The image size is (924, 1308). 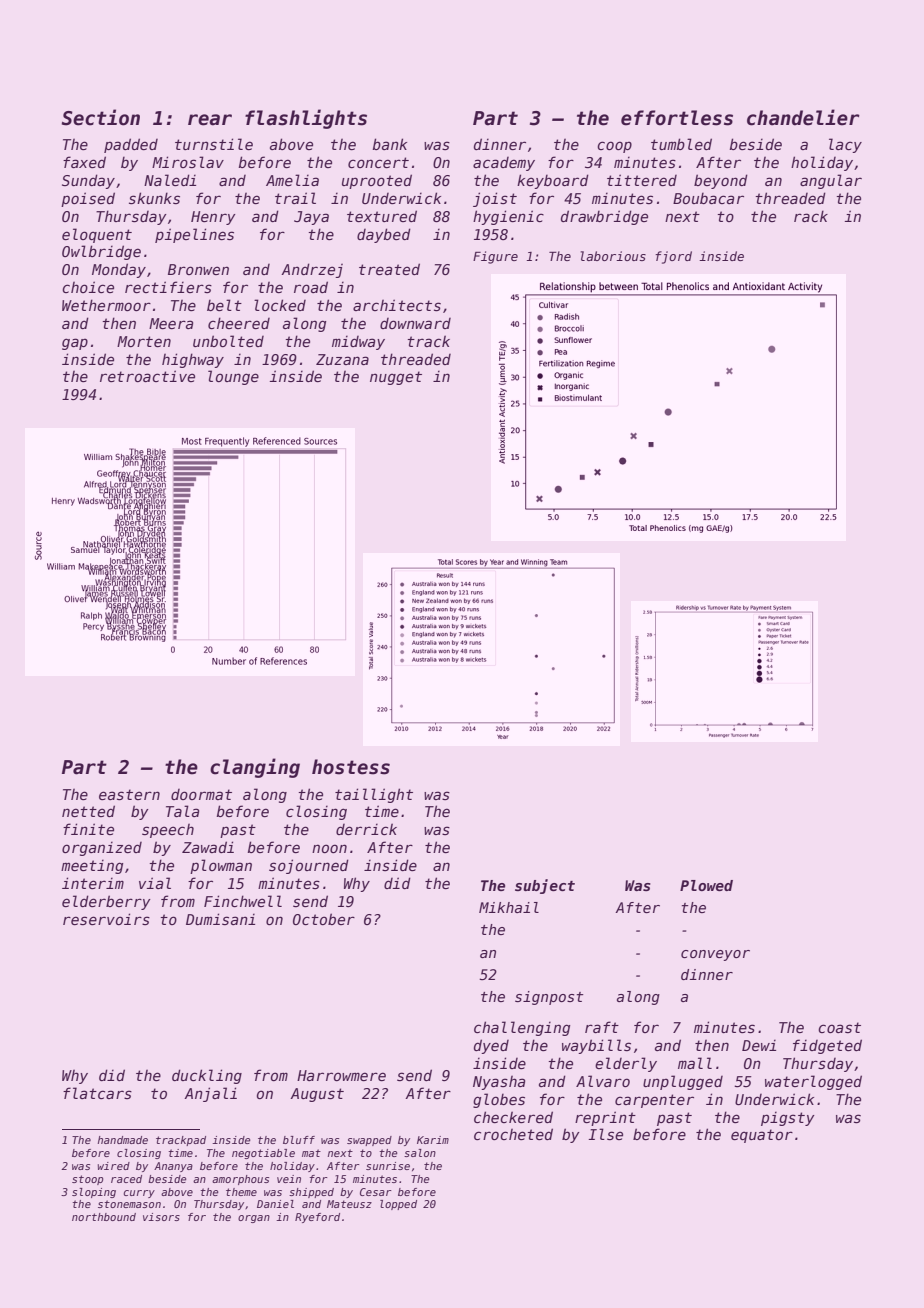 I want to click on sojourned, so click(x=309, y=866).
